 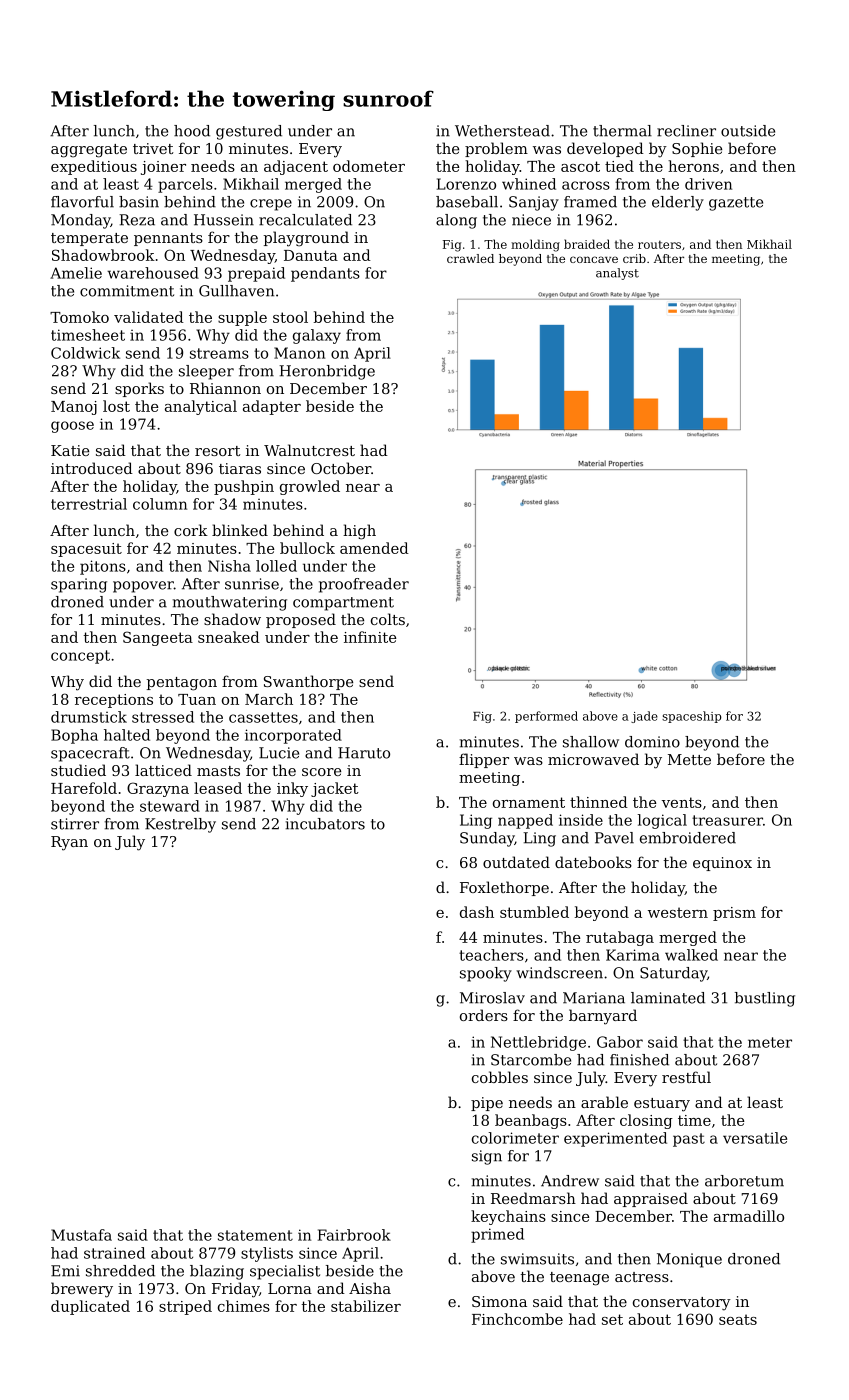 What do you see at coordinates (163, 770) in the screenshot?
I see `latticed` at bounding box center [163, 770].
